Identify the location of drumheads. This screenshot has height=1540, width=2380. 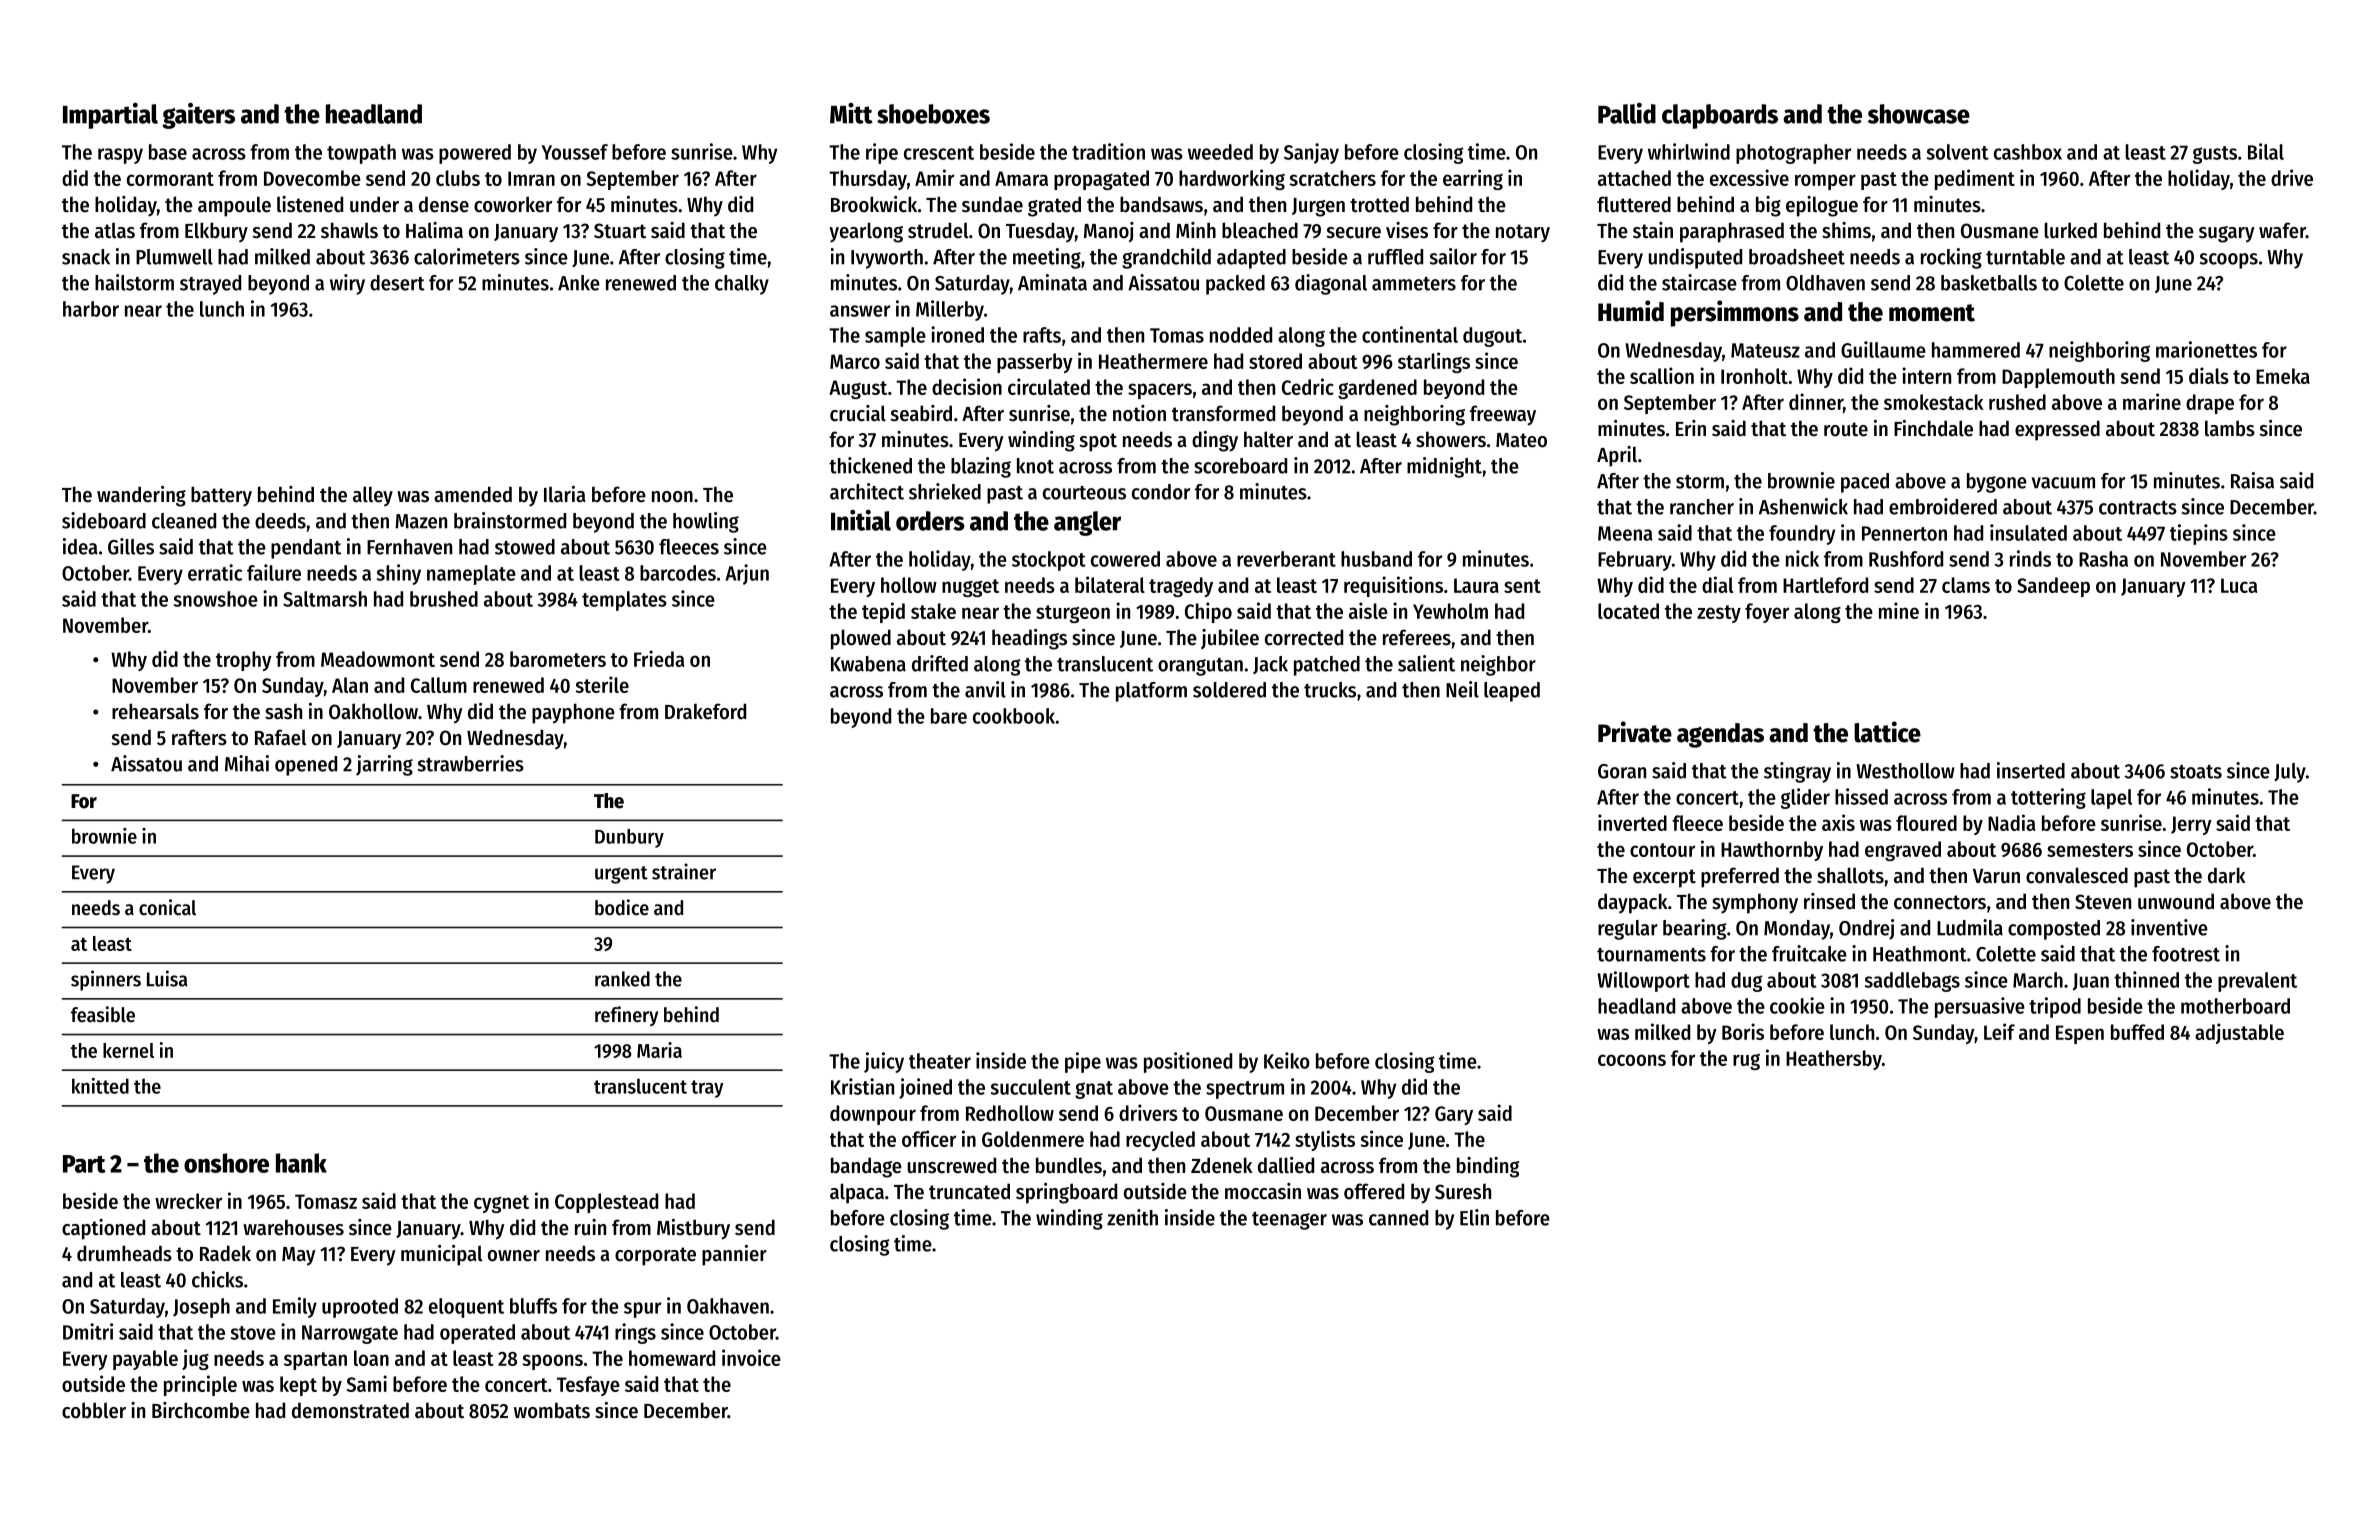
(124, 1253).
